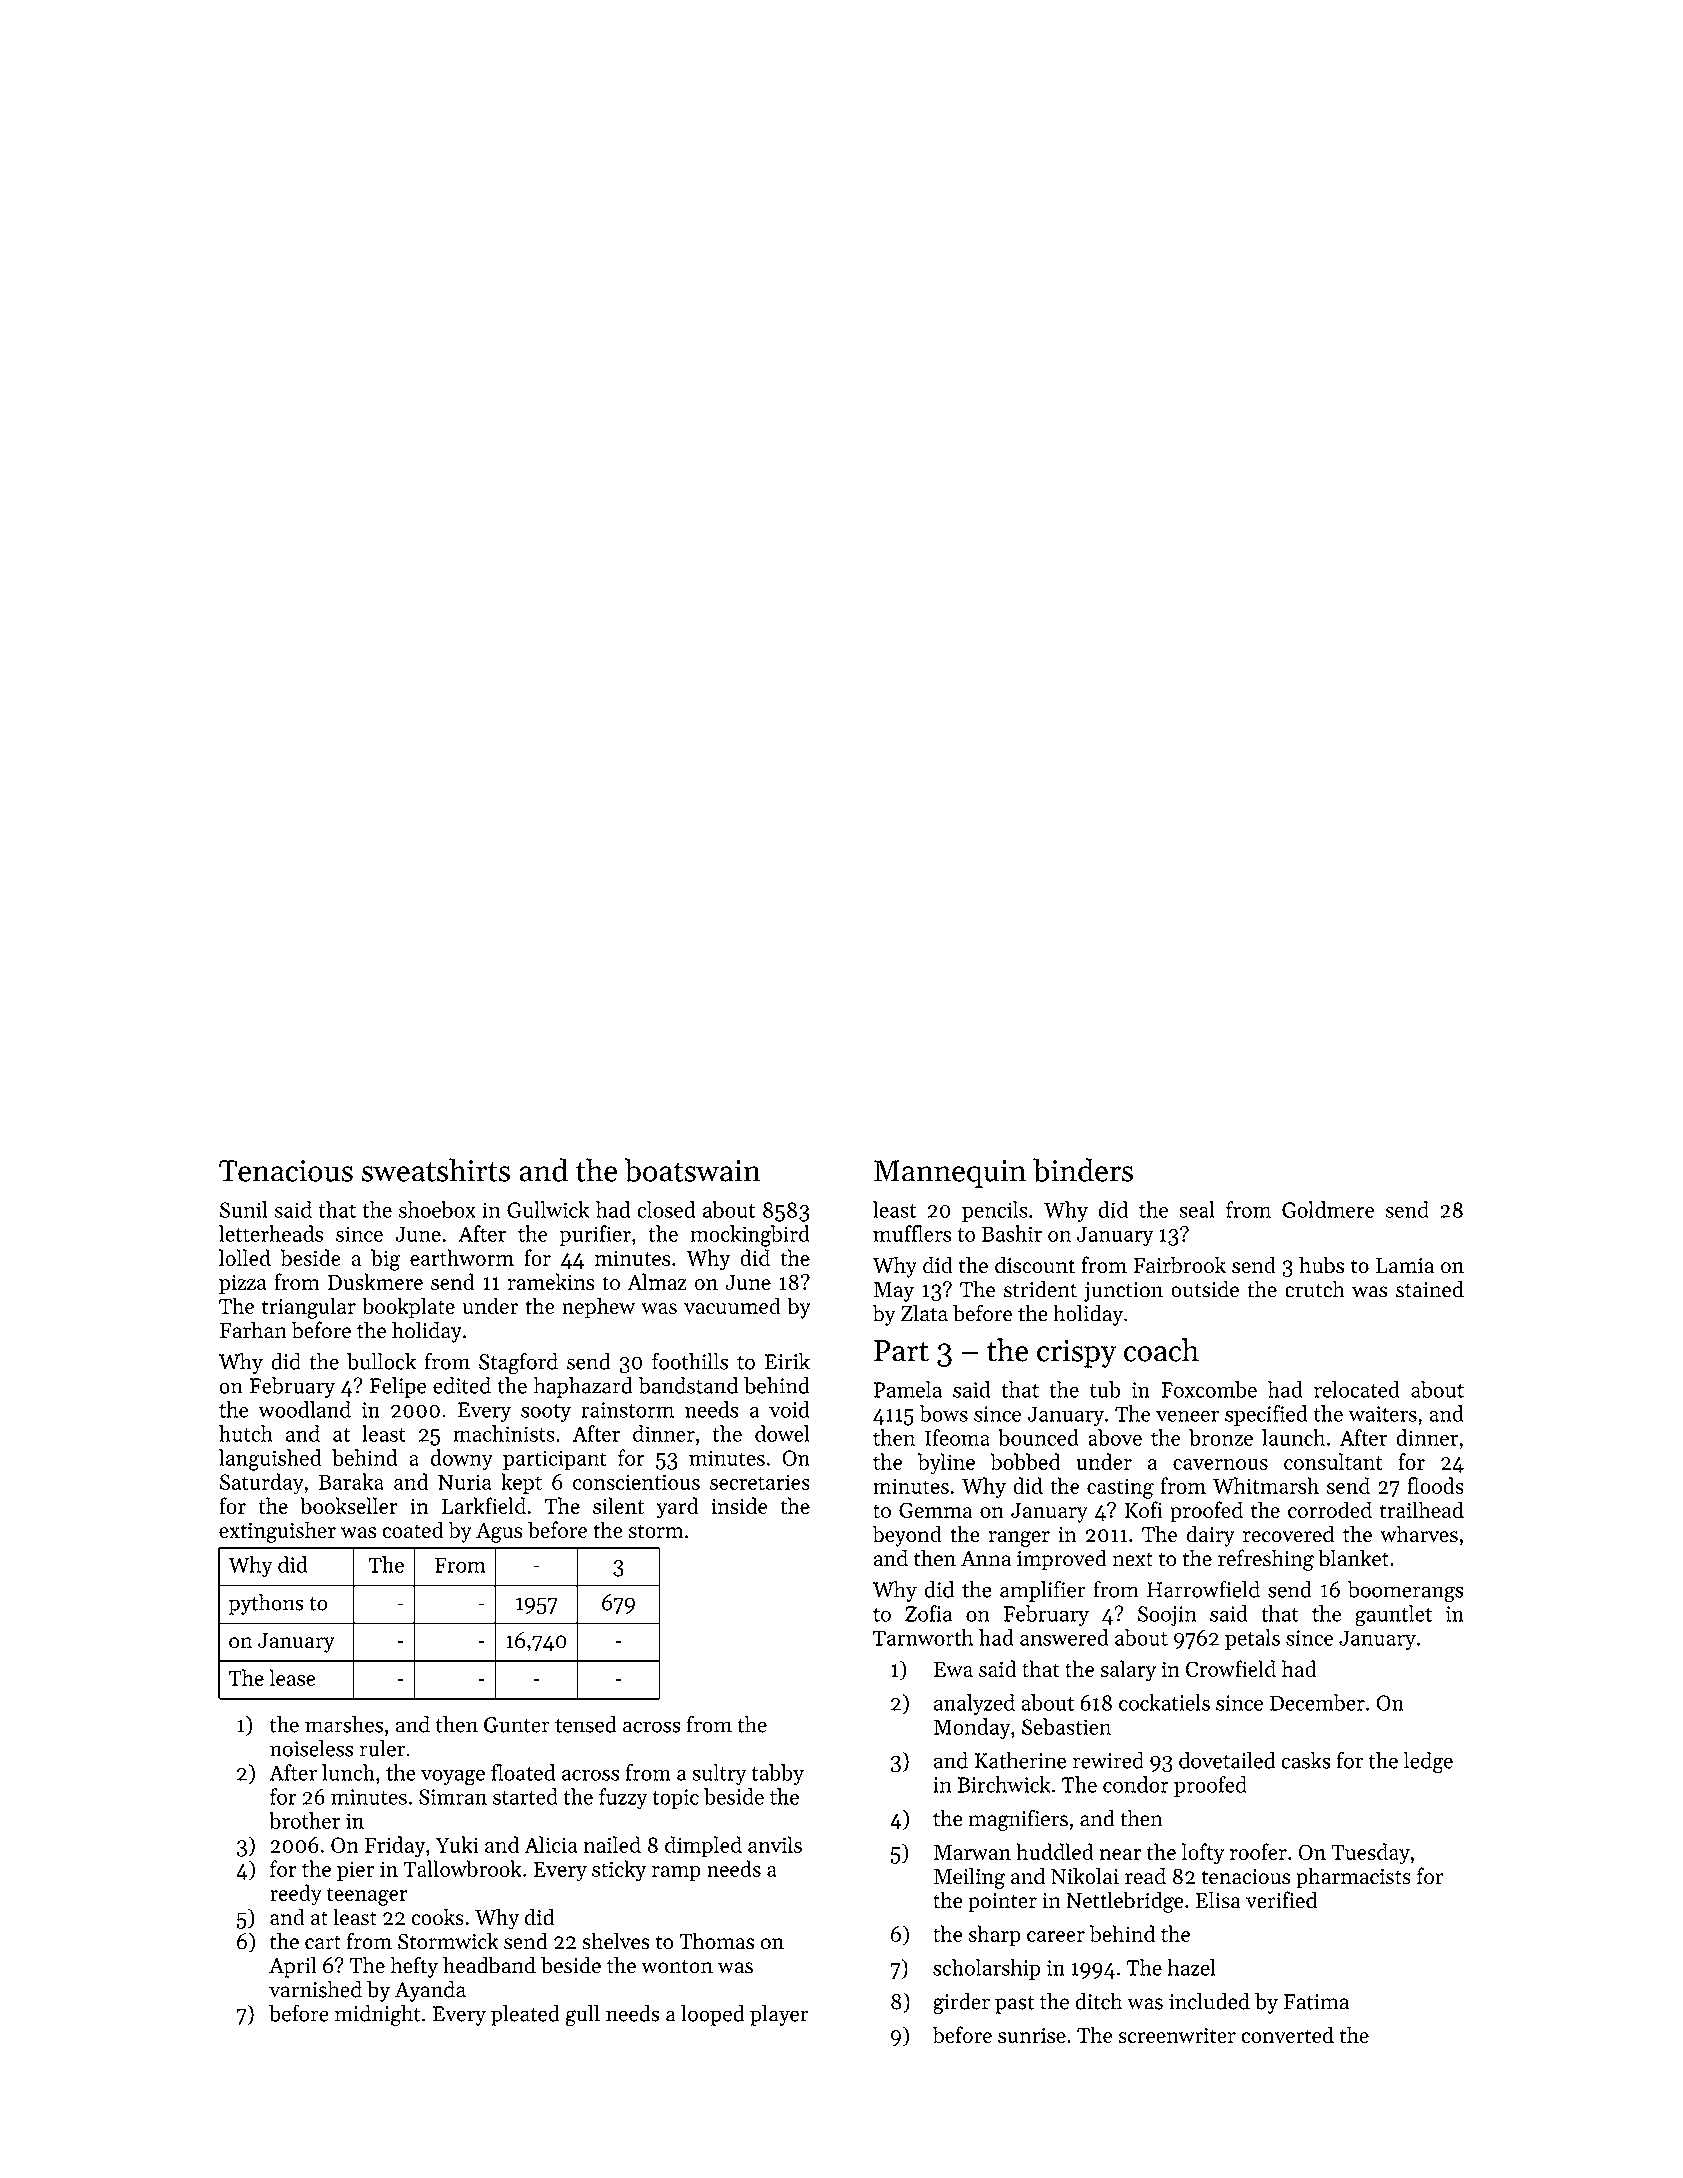 The image size is (1683, 2178). I want to click on shoebox, so click(437, 1209).
